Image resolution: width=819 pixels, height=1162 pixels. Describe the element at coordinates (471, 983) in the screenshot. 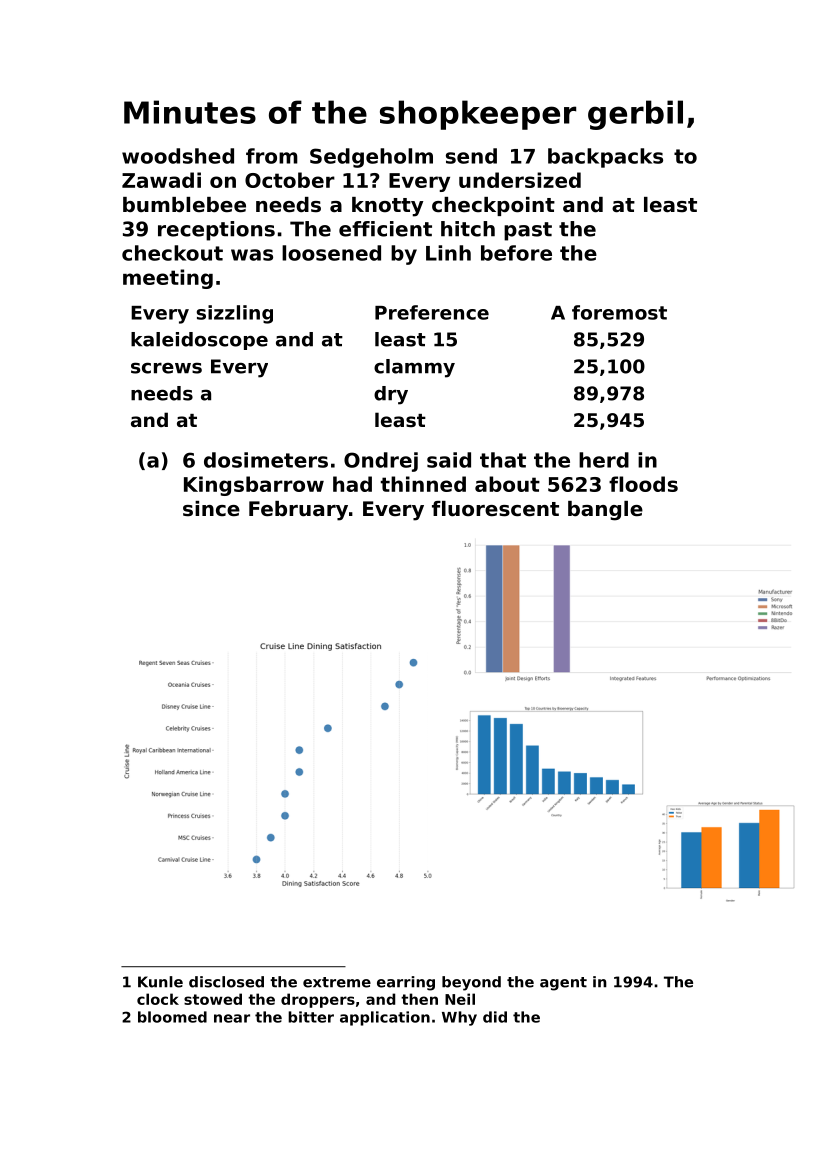

I see `beyond` at that location.
